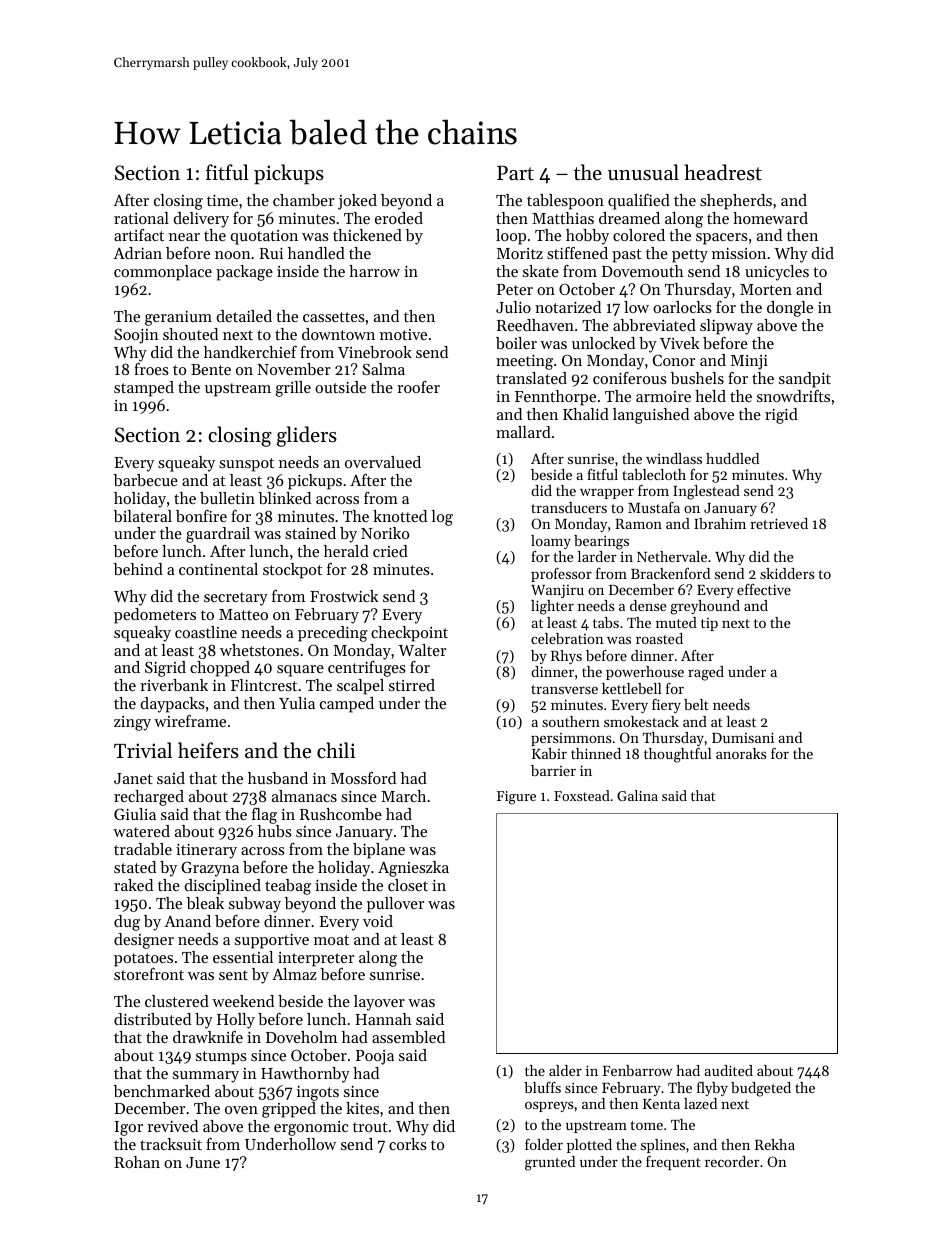 The width and height of the page is (952, 1233). What do you see at coordinates (152, 1019) in the page?
I see `distributed` at bounding box center [152, 1019].
